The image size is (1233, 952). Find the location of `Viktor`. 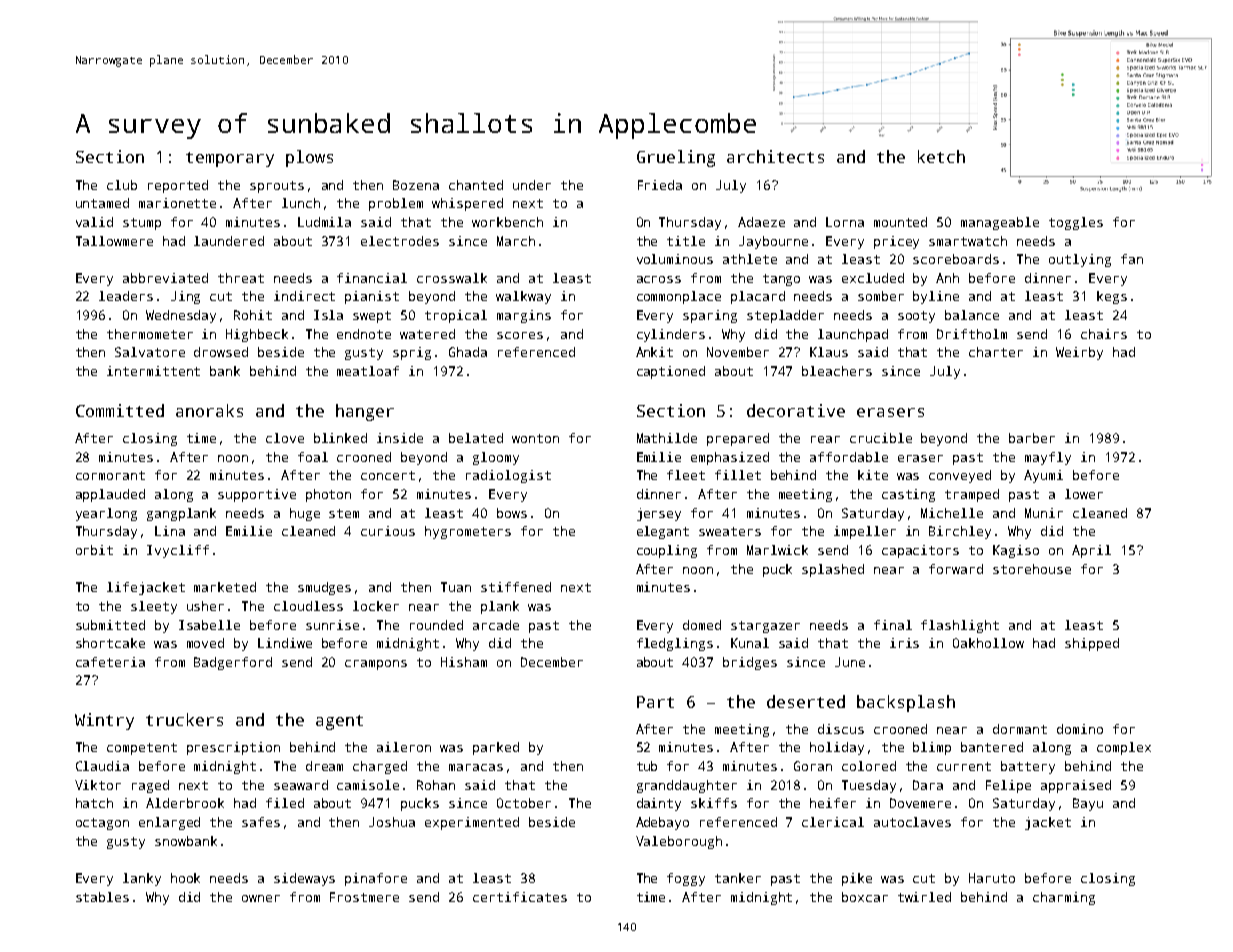

Viktor is located at coordinates (98, 785).
